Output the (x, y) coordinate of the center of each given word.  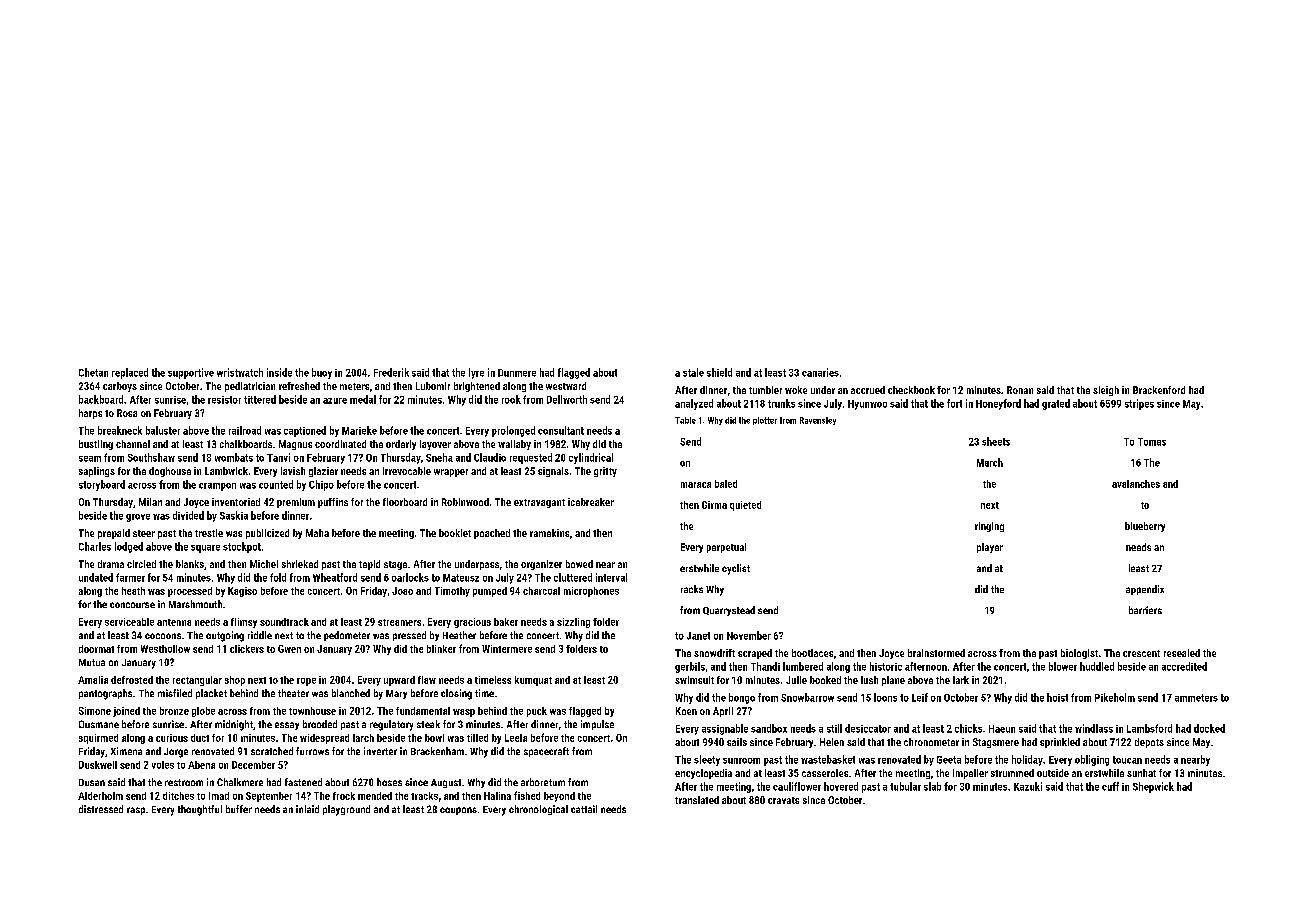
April (723, 712)
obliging (1092, 760)
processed (190, 592)
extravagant (539, 503)
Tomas (1152, 442)
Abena (201, 765)
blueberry (1145, 527)
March (990, 462)
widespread (324, 739)
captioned (305, 431)
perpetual (726, 548)
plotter (765, 421)
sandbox (769, 728)
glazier (323, 472)
